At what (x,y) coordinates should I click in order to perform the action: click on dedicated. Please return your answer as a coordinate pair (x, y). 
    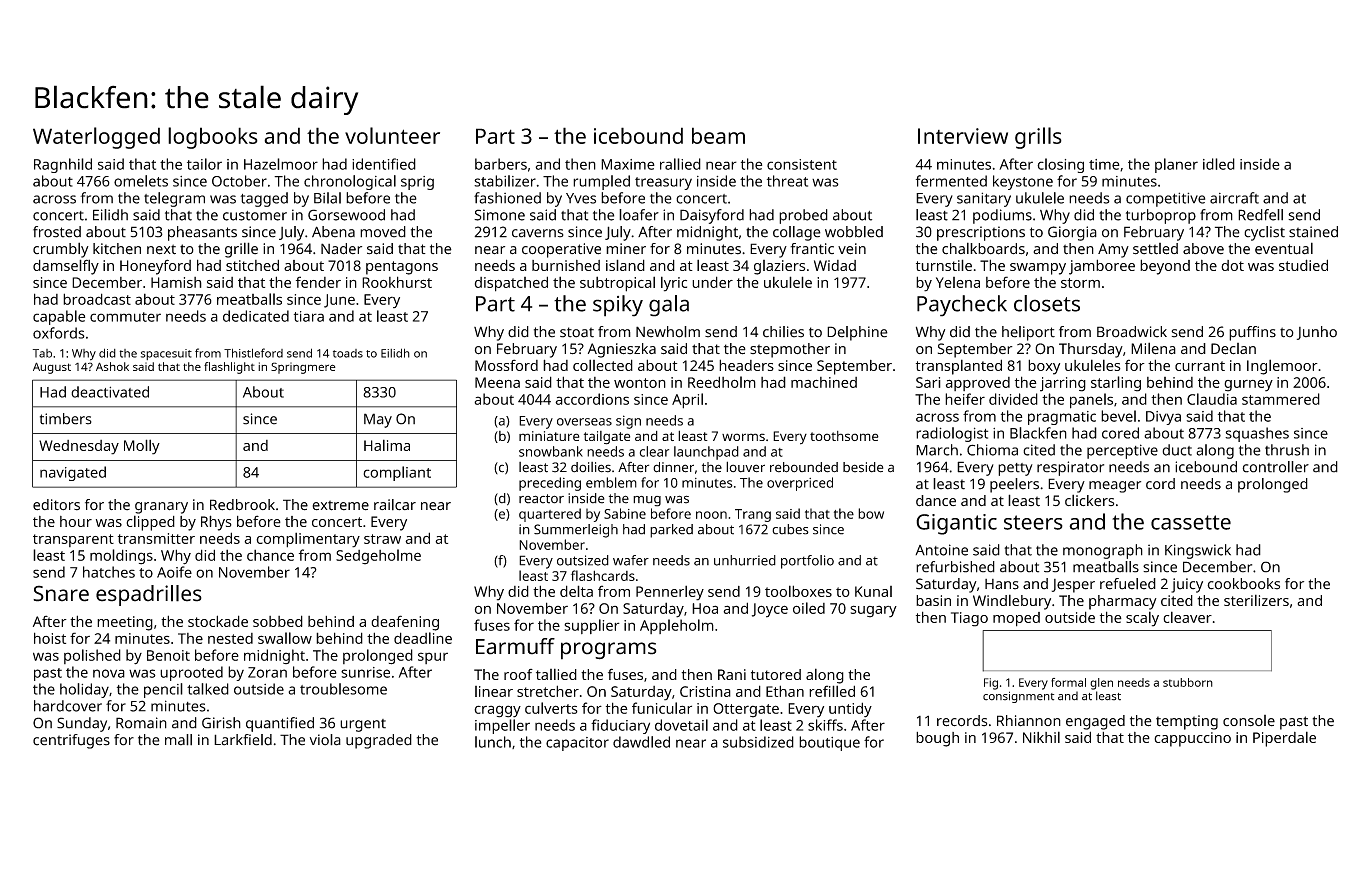
    Looking at the image, I should click on (256, 316).
